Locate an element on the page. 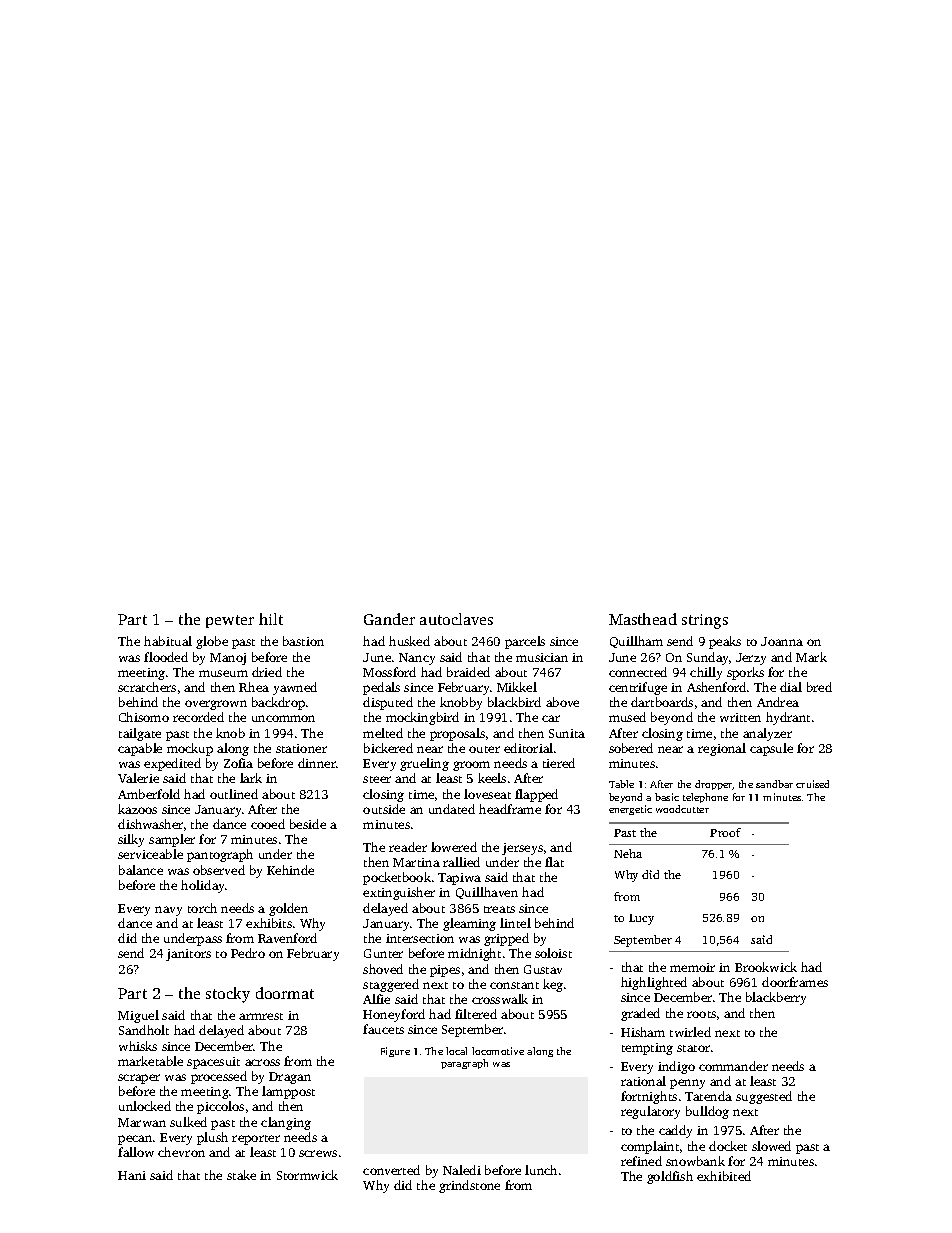 The height and width of the page is (1233, 952). Proof is located at coordinates (725, 832).
